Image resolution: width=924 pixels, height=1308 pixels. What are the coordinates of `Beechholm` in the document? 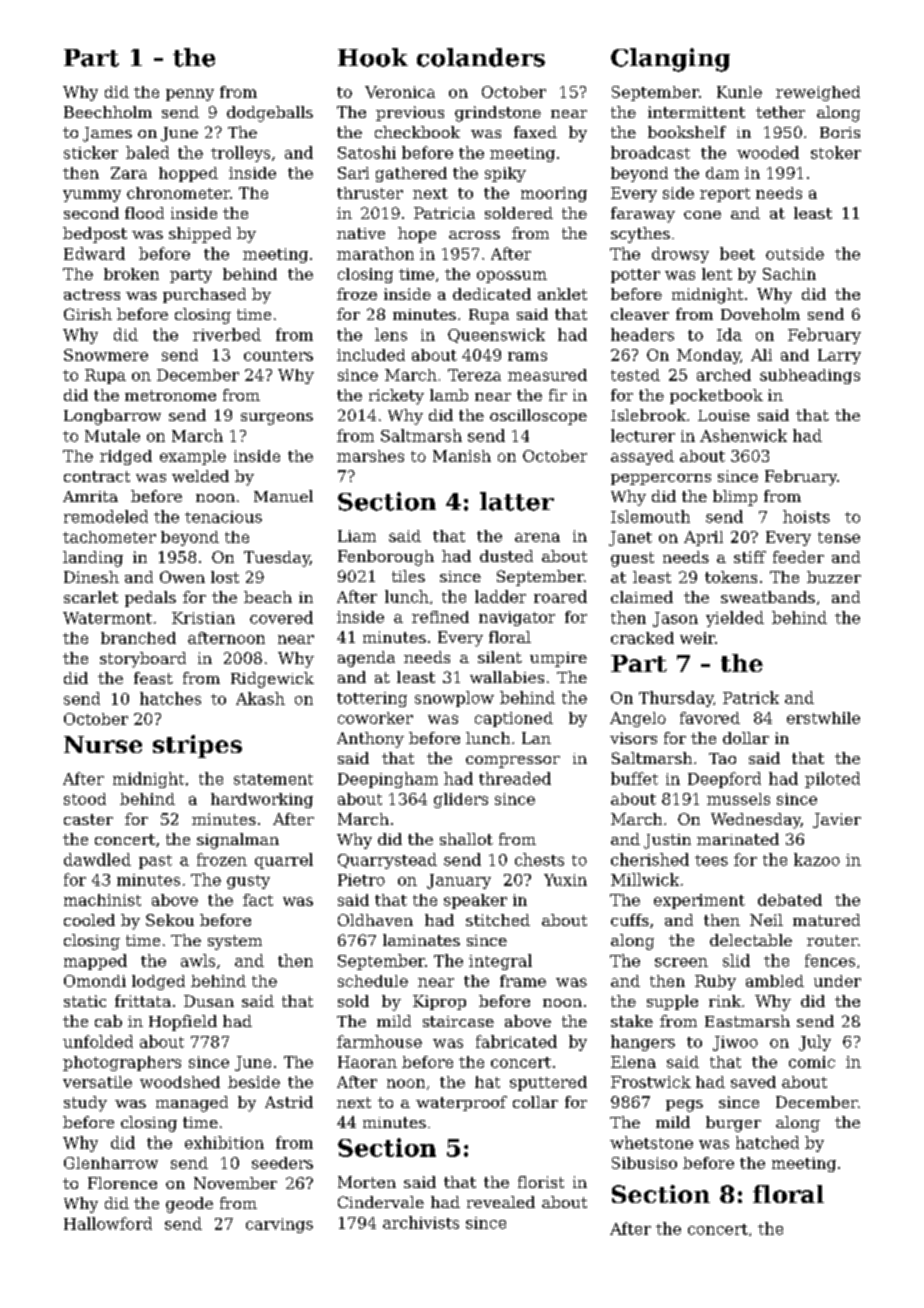 It's located at (108, 112).
